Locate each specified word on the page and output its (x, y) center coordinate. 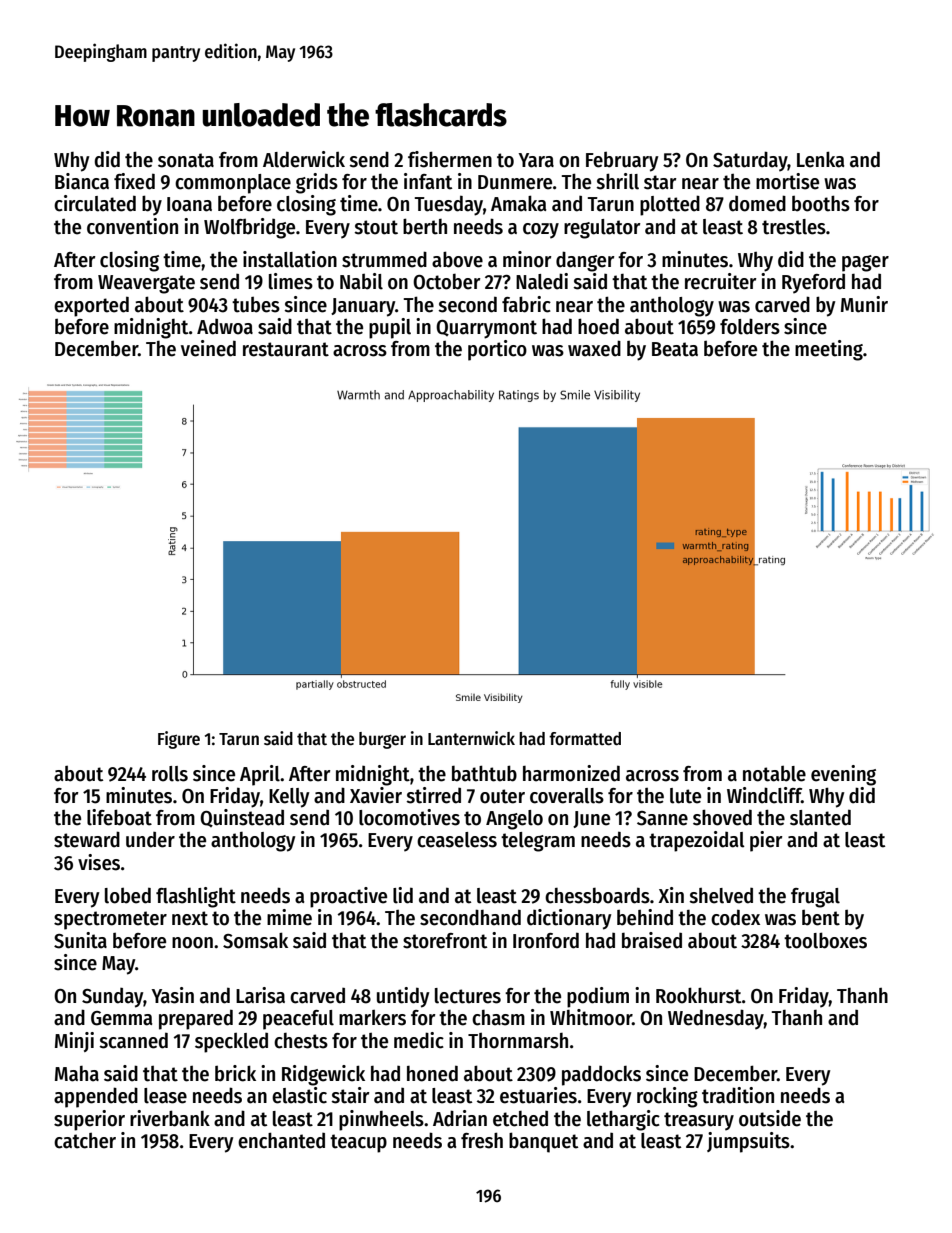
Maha (77, 1074)
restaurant (286, 349)
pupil (390, 328)
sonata (186, 160)
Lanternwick (471, 738)
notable (774, 773)
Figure (179, 740)
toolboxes (825, 940)
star (660, 182)
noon (192, 943)
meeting (829, 350)
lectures (468, 996)
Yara (536, 160)
